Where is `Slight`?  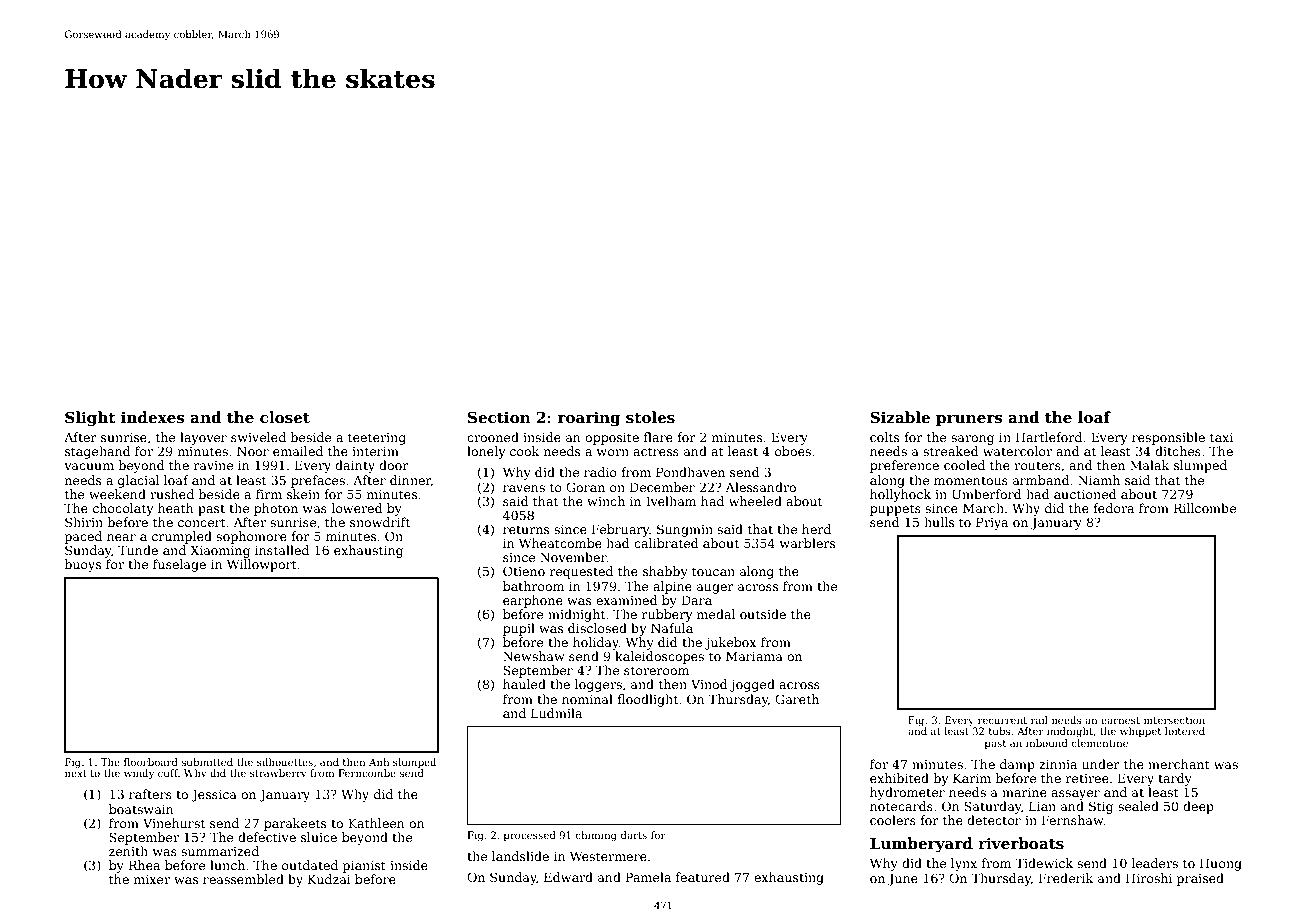
Slight is located at coordinates (90, 419).
